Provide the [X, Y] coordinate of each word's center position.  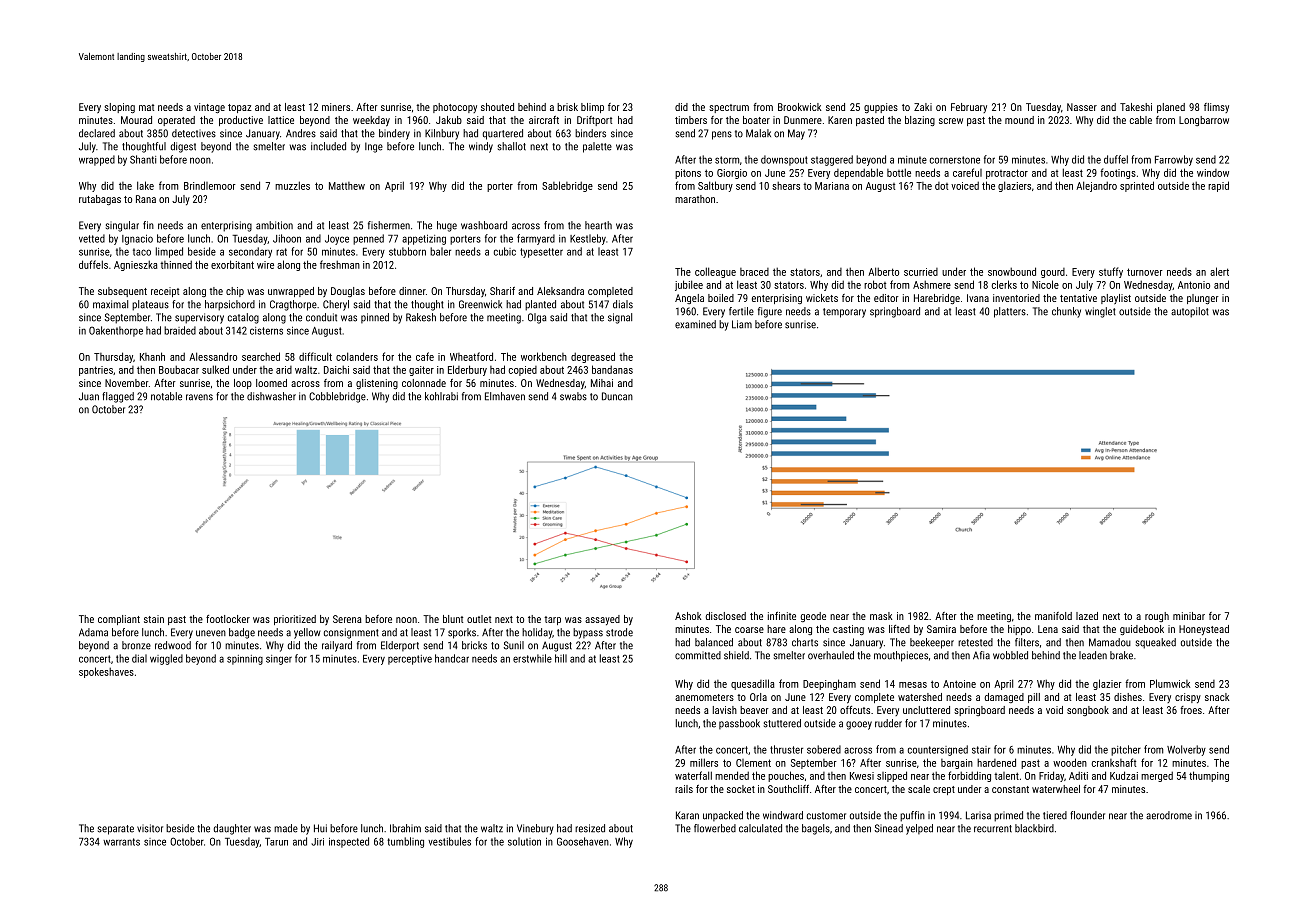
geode [813, 617]
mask [881, 616]
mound [1019, 120]
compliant [119, 620]
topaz [240, 108]
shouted [497, 107]
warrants [121, 842]
